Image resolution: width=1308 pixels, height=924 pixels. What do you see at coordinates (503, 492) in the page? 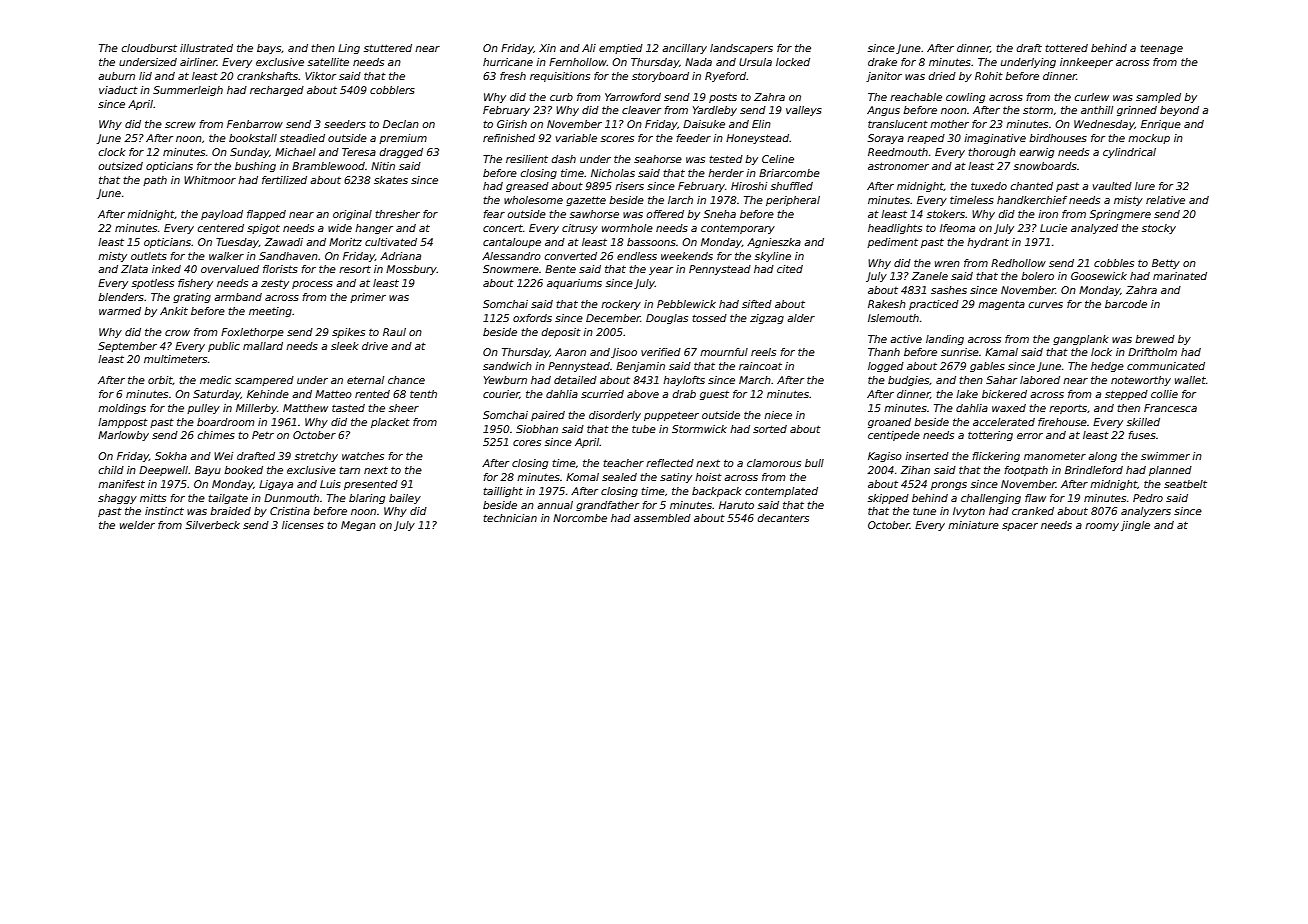
I see `taillight` at bounding box center [503, 492].
